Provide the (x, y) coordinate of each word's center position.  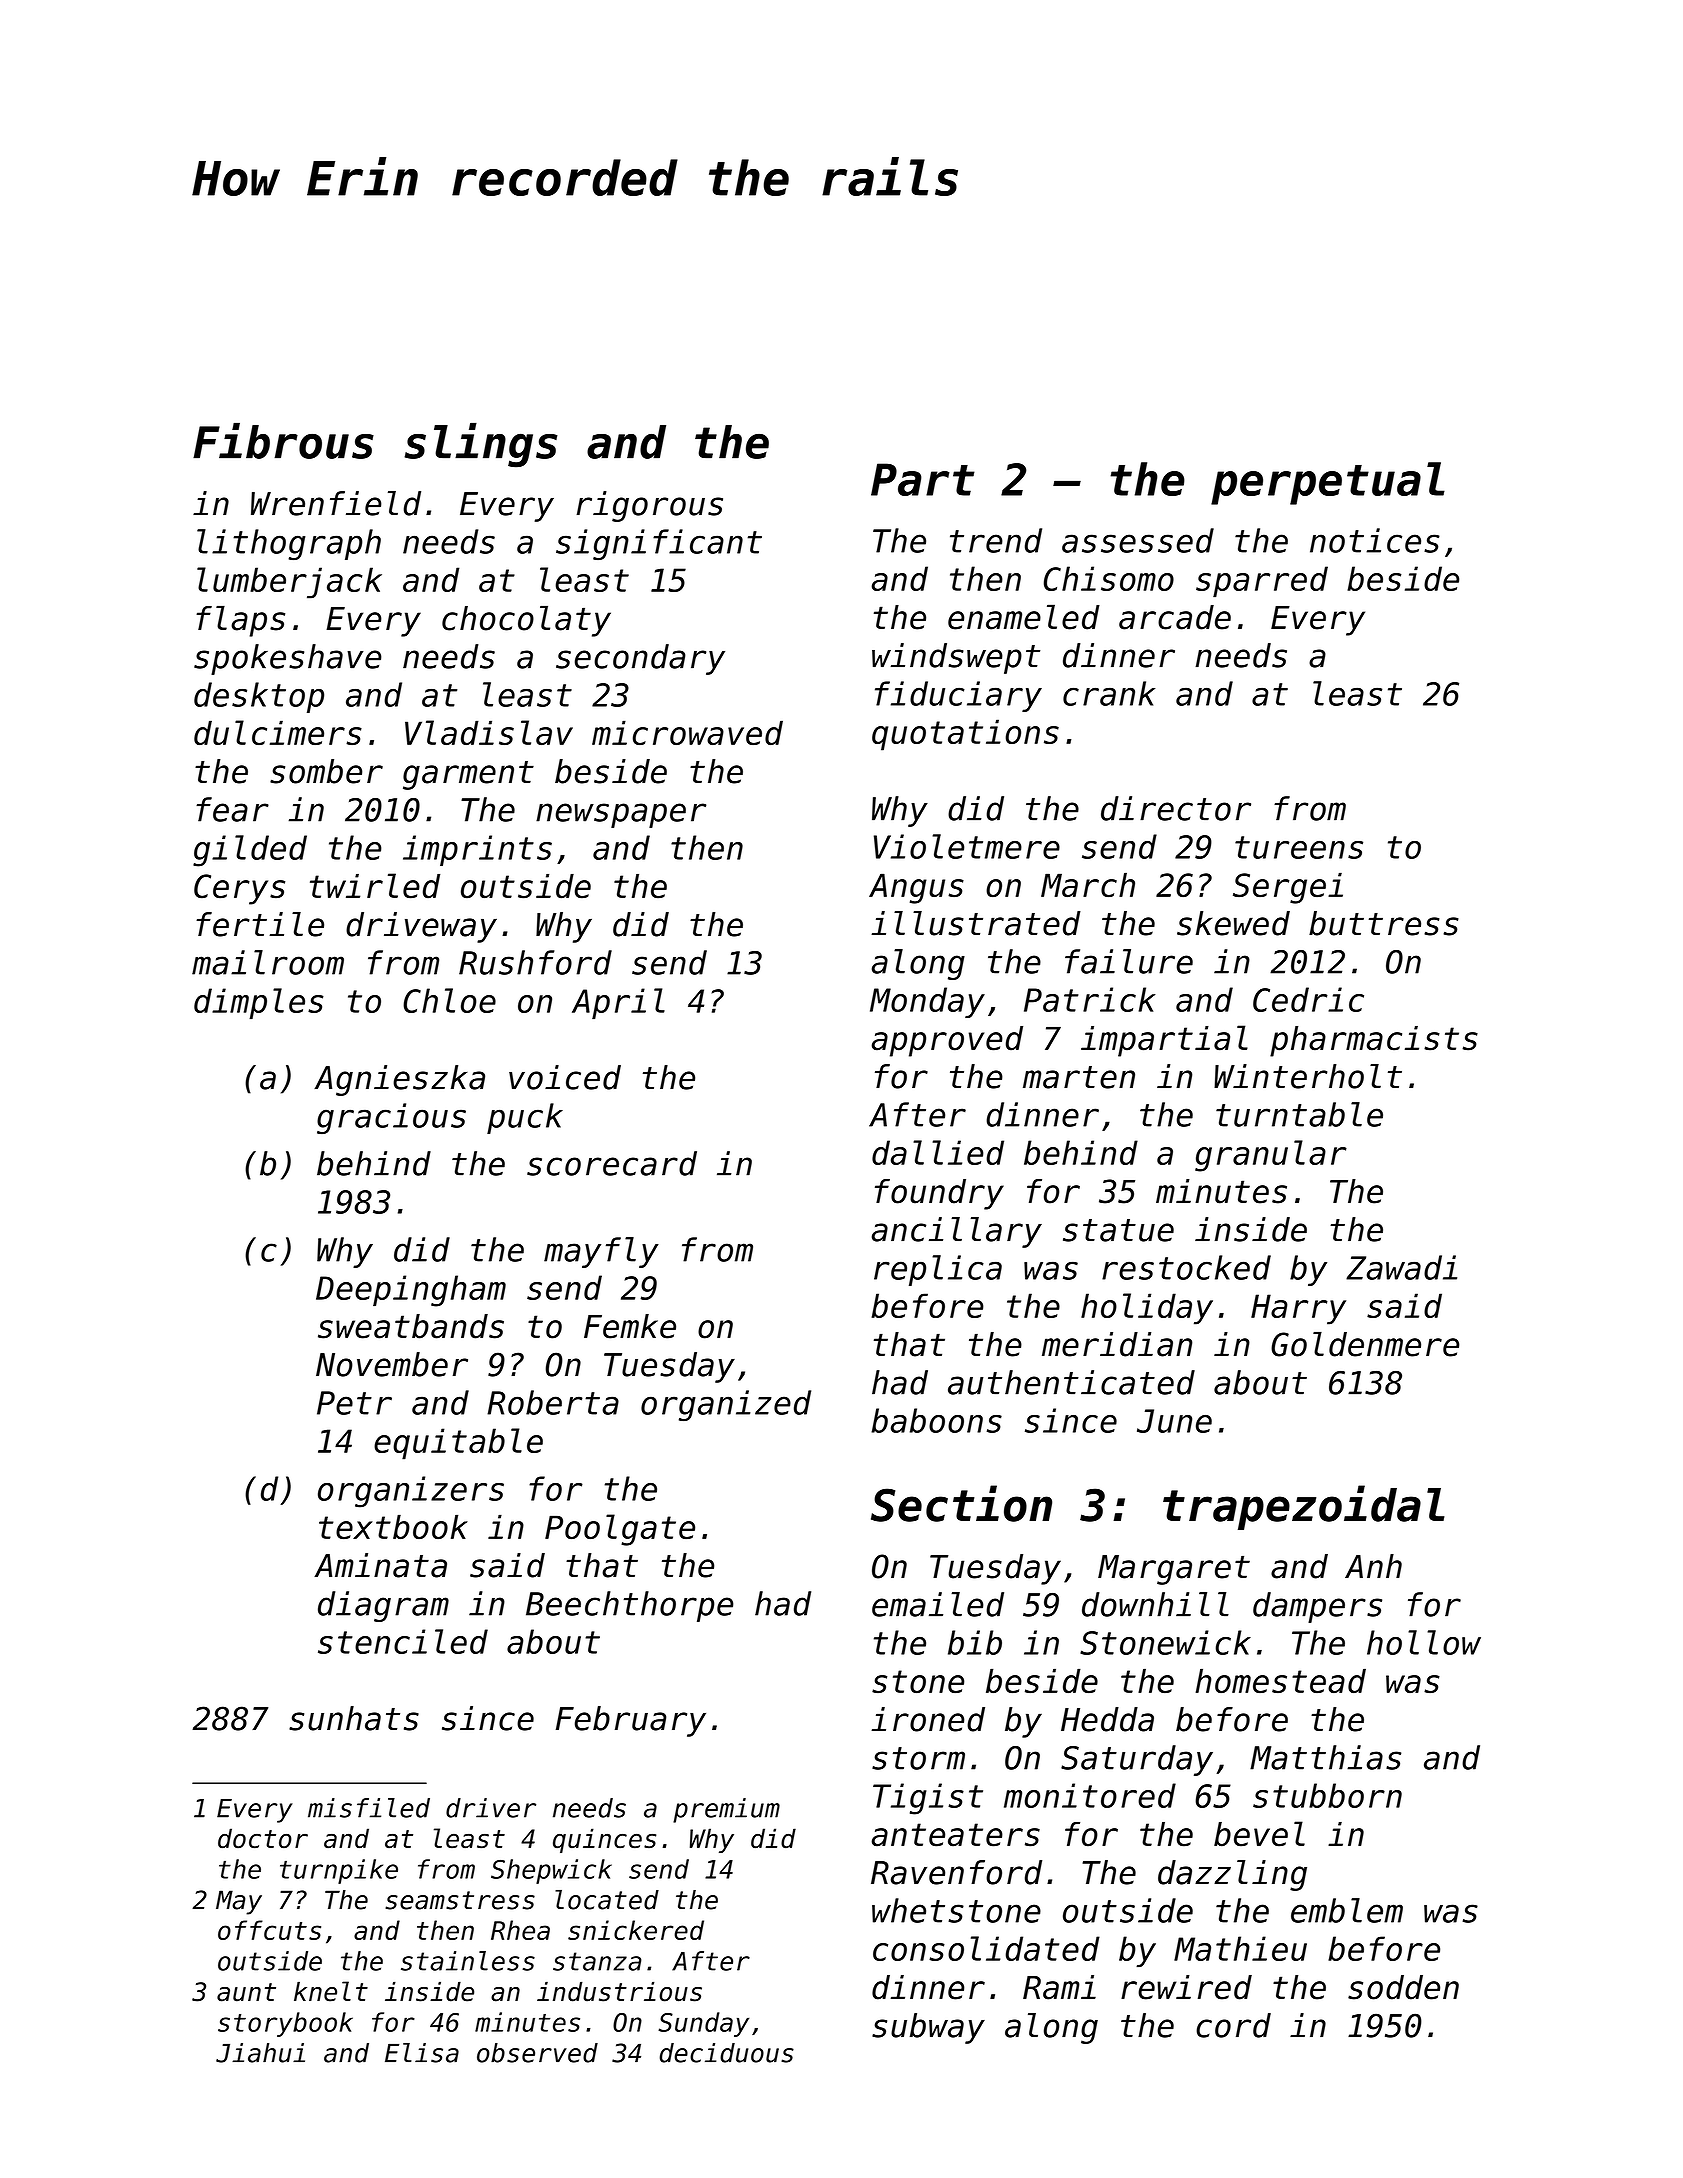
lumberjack (289, 583)
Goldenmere (1365, 1344)
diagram (383, 1606)
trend (996, 540)
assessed (1138, 540)
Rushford (535, 962)
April (618, 1003)
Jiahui (260, 2053)
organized (726, 1405)
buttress (1384, 923)
